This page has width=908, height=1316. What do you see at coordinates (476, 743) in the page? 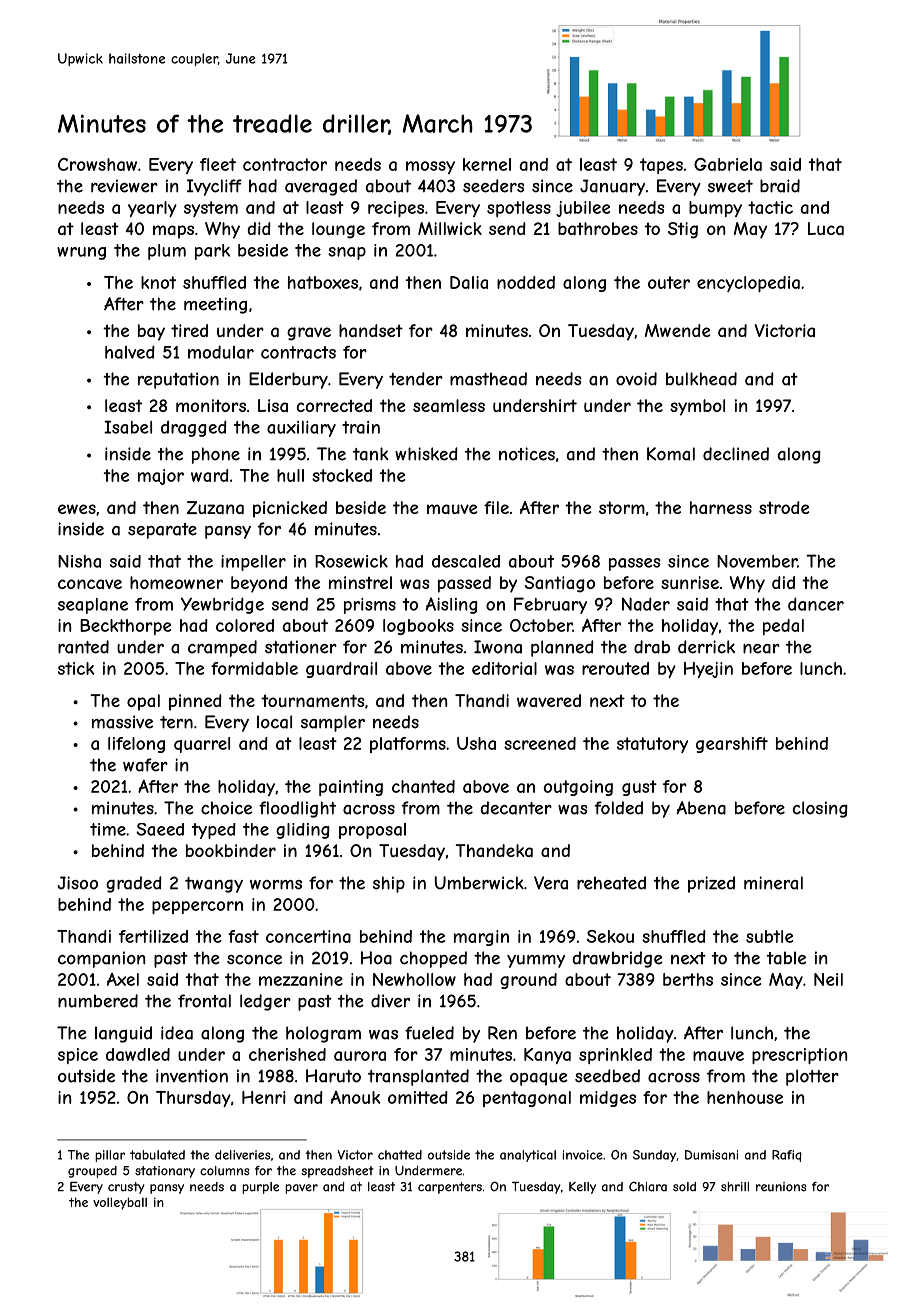
I see `Usha` at bounding box center [476, 743].
